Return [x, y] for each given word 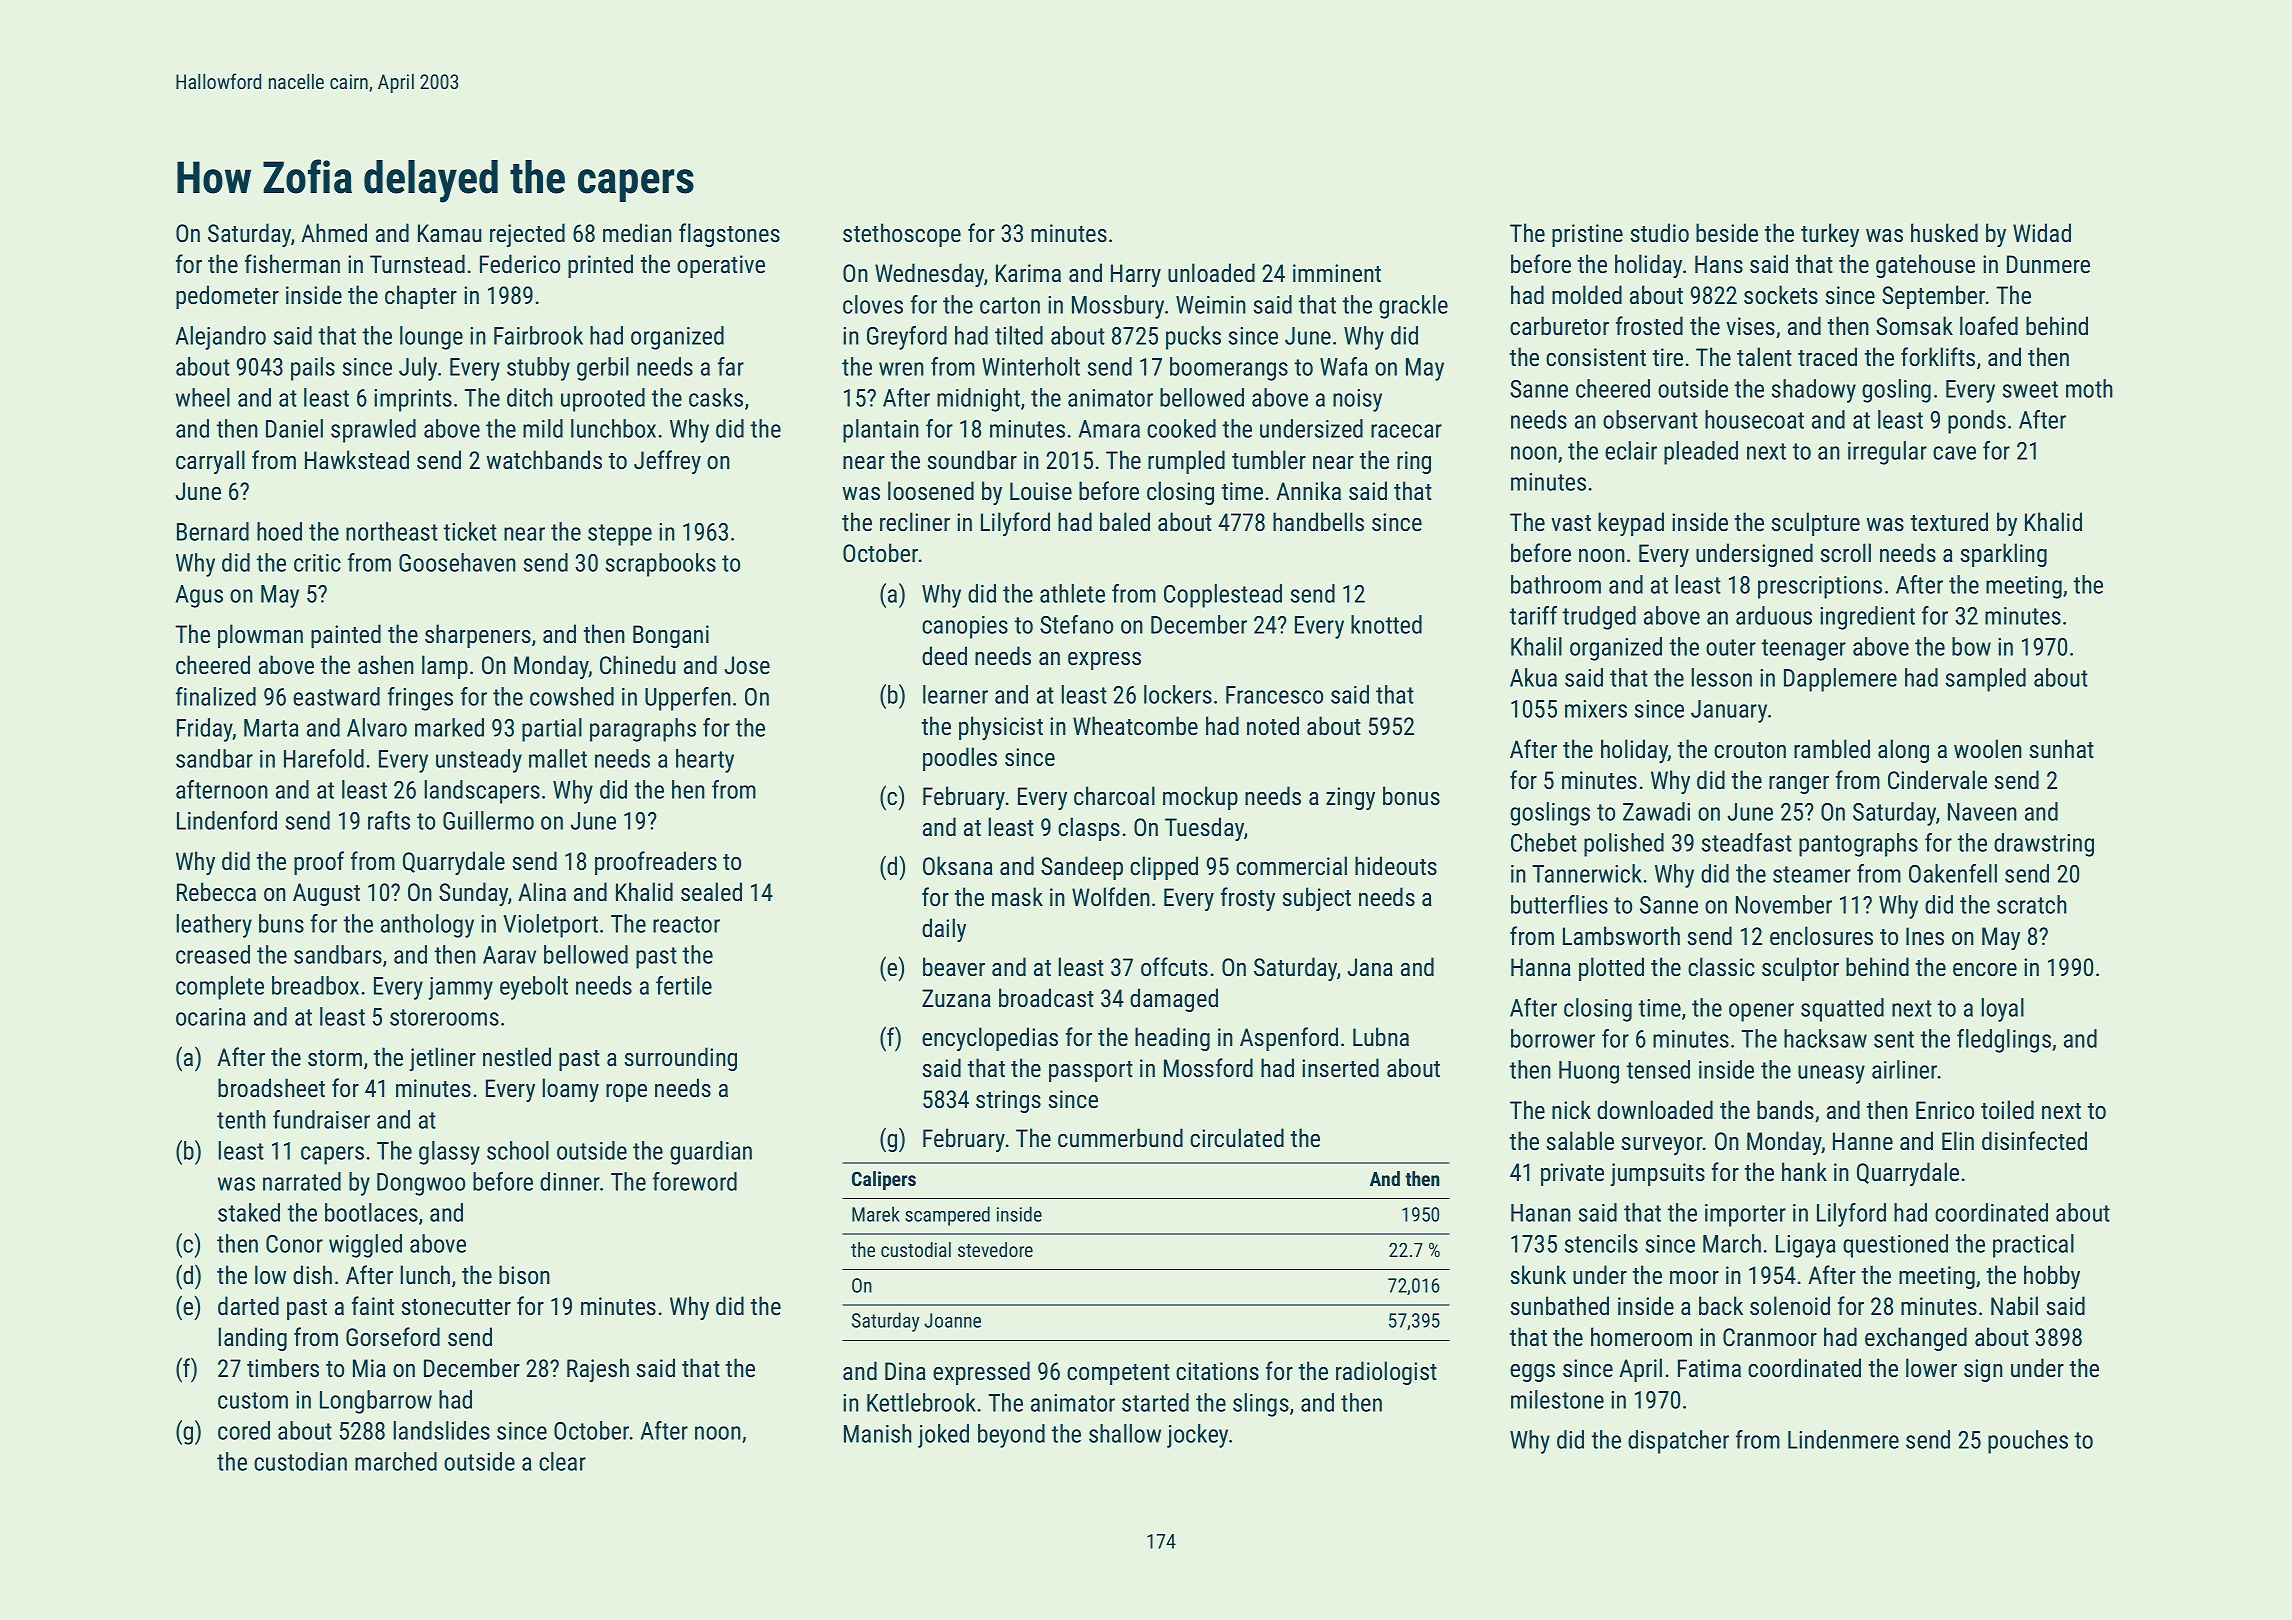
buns [281, 923]
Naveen [1982, 812]
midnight [978, 400]
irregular [1887, 453]
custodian [300, 1461]
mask [1017, 896]
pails [313, 369]
